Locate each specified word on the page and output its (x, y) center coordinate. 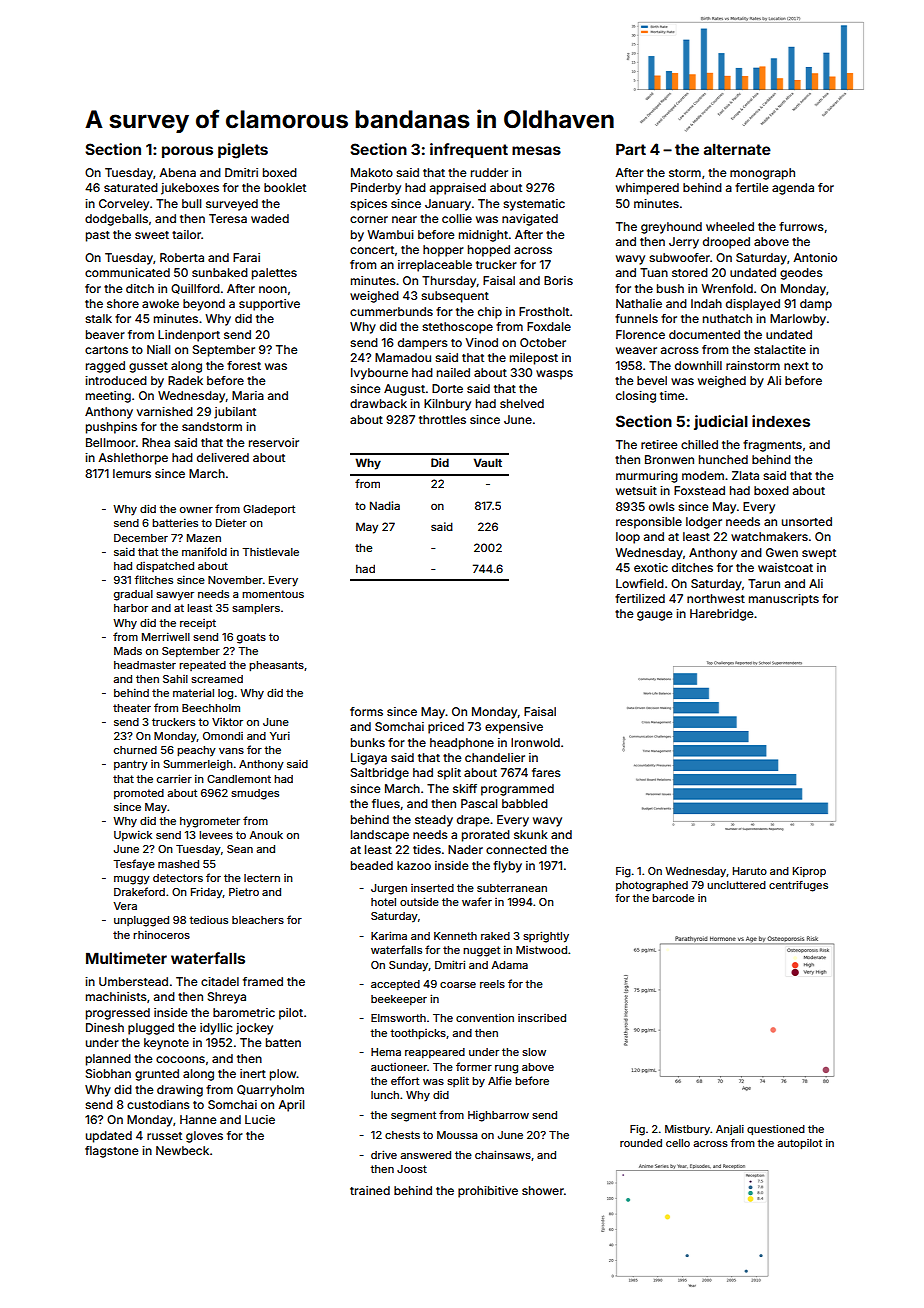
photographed (652, 886)
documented (704, 334)
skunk (531, 834)
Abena (177, 172)
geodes (801, 274)
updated (109, 1137)
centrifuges (798, 886)
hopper (443, 251)
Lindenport (189, 336)
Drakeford (139, 891)
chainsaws (503, 1154)
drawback (378, 403)
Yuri (280, 735)
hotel (383, 902)
